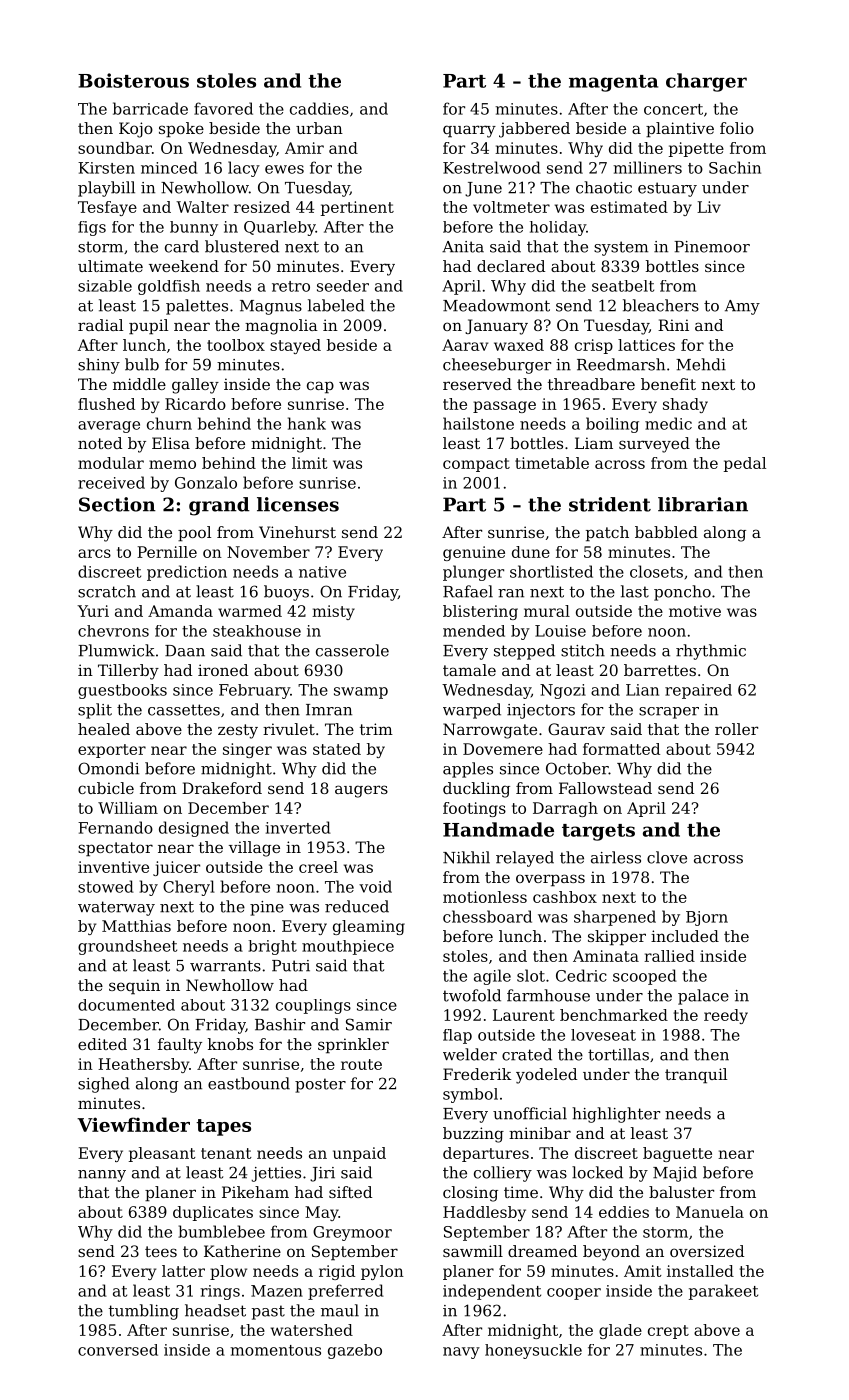 The image size is (849, 1400). What do you see at coordinates (329, 710) in the screenshot?
I see `Imran` at bounding box center [329, 710].
